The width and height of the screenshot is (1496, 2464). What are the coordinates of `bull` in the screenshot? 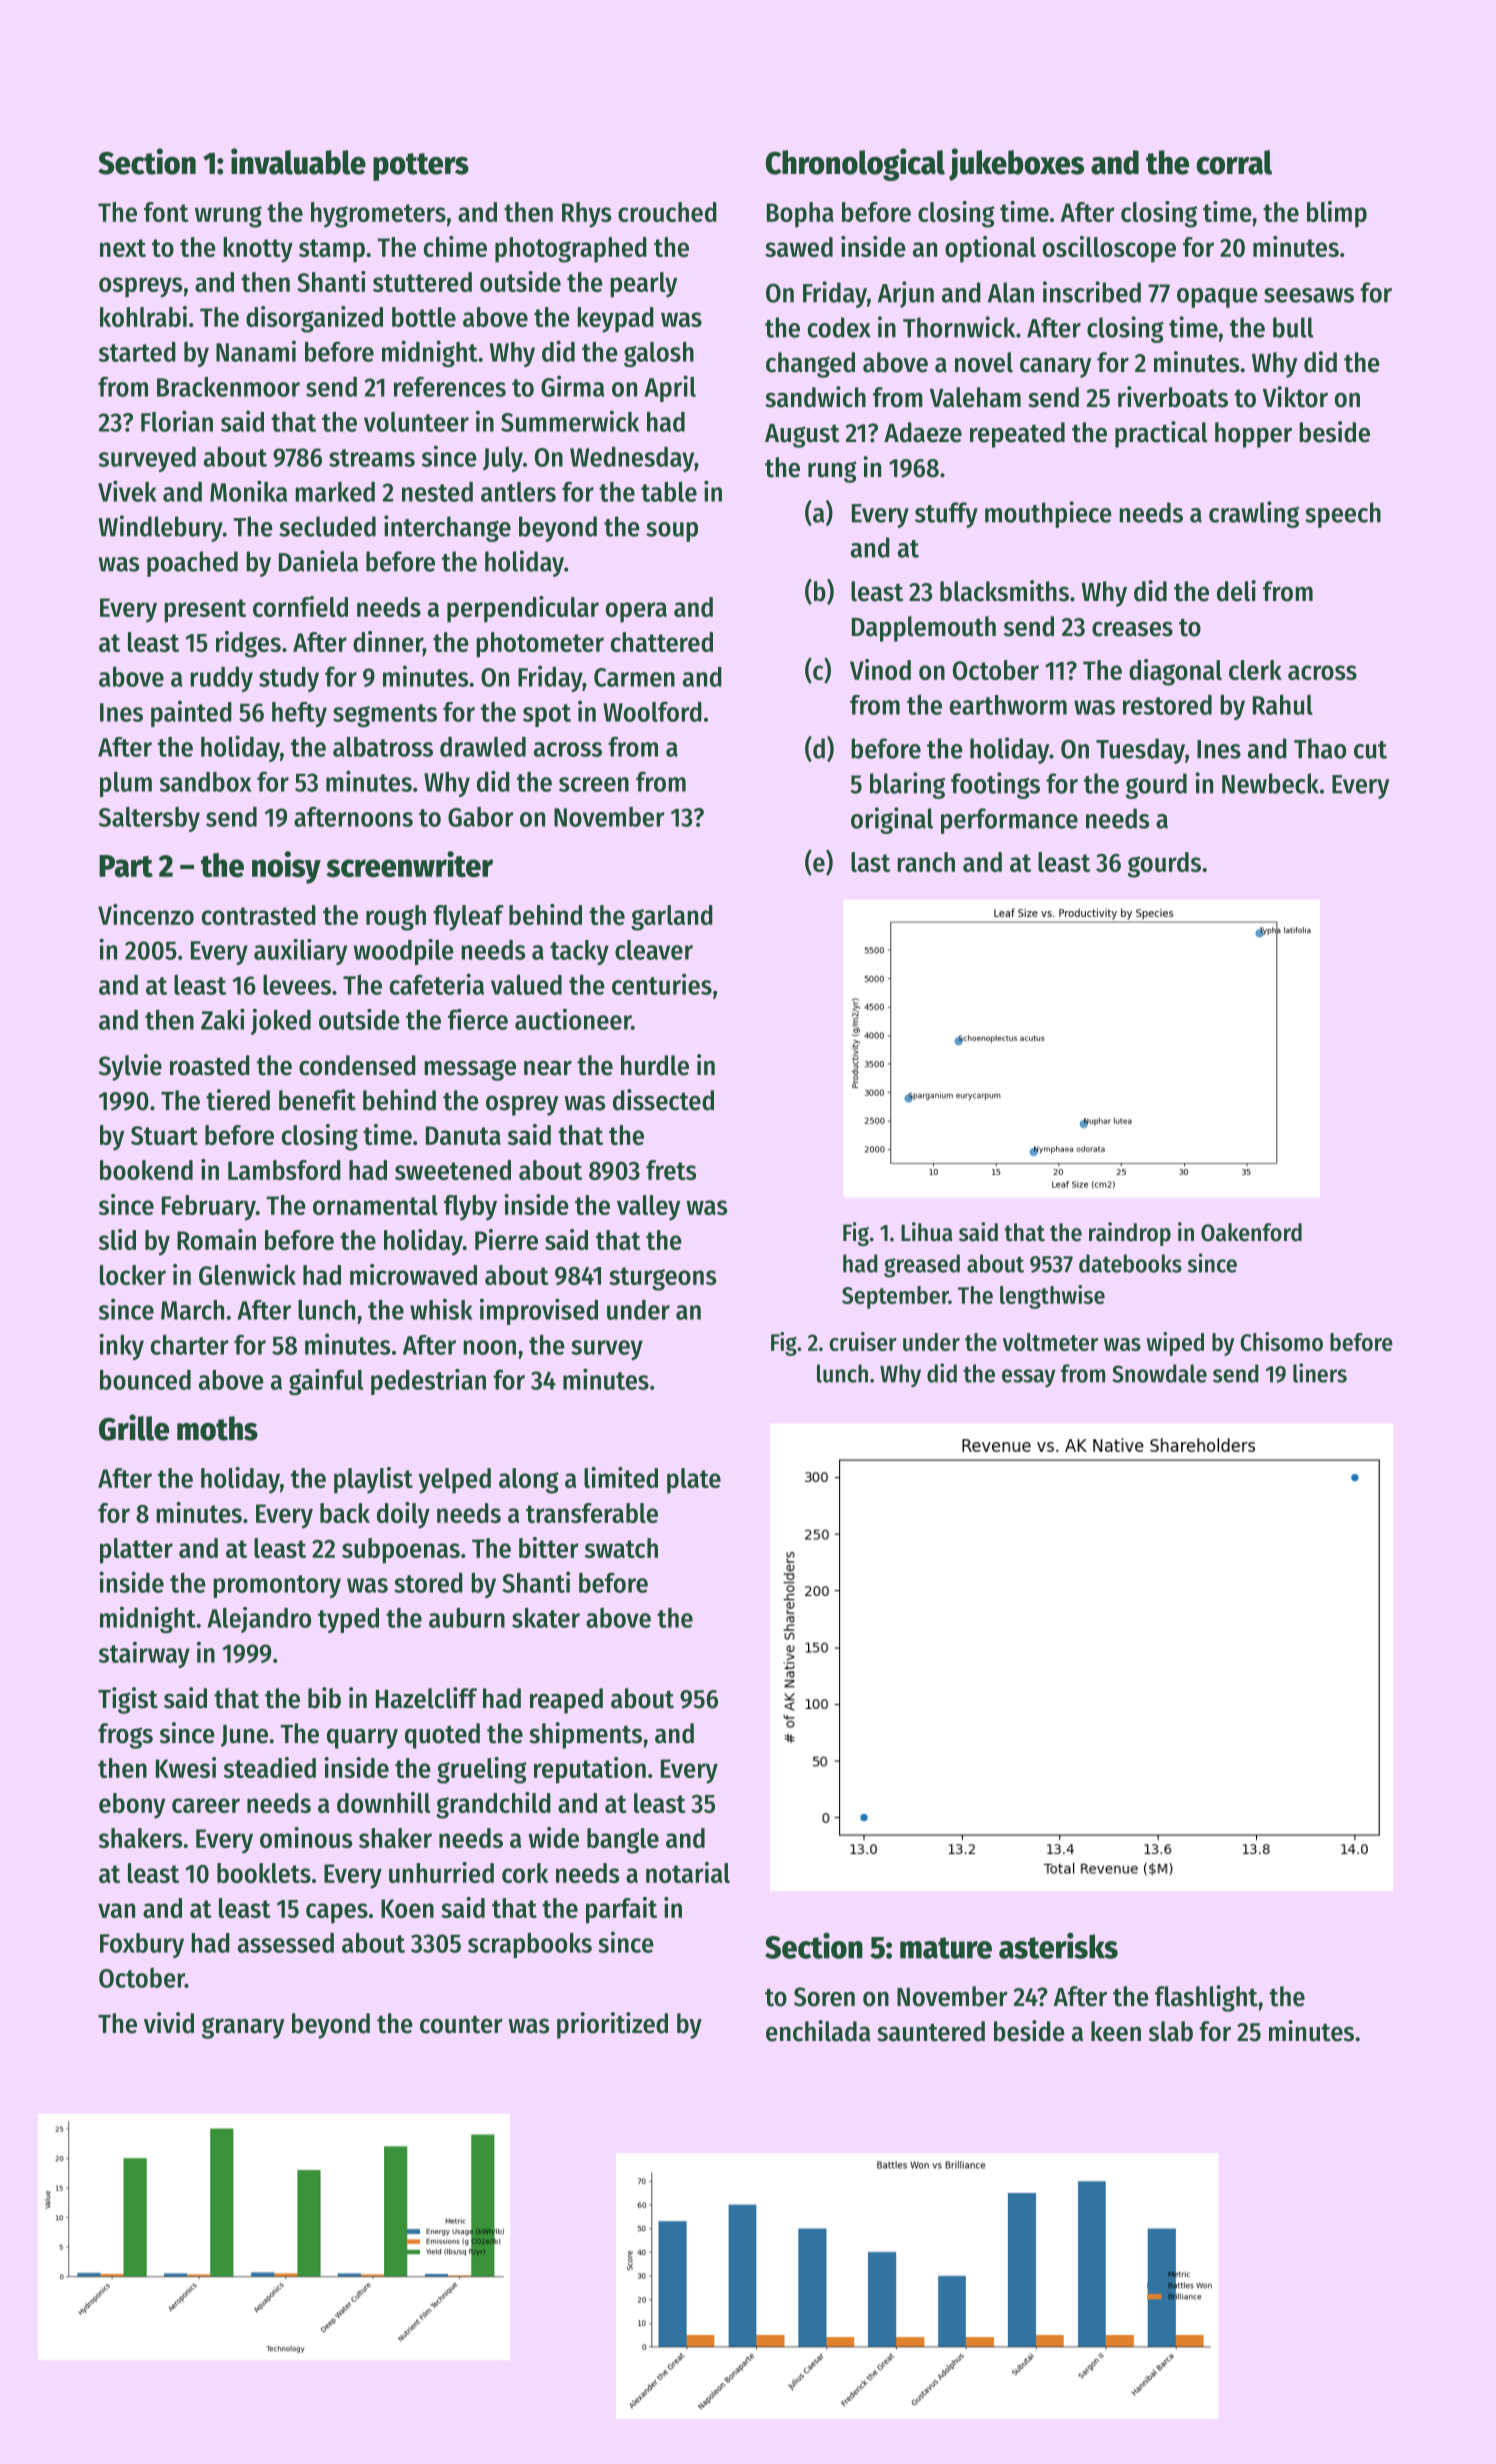 It's located at (1293, 327).
